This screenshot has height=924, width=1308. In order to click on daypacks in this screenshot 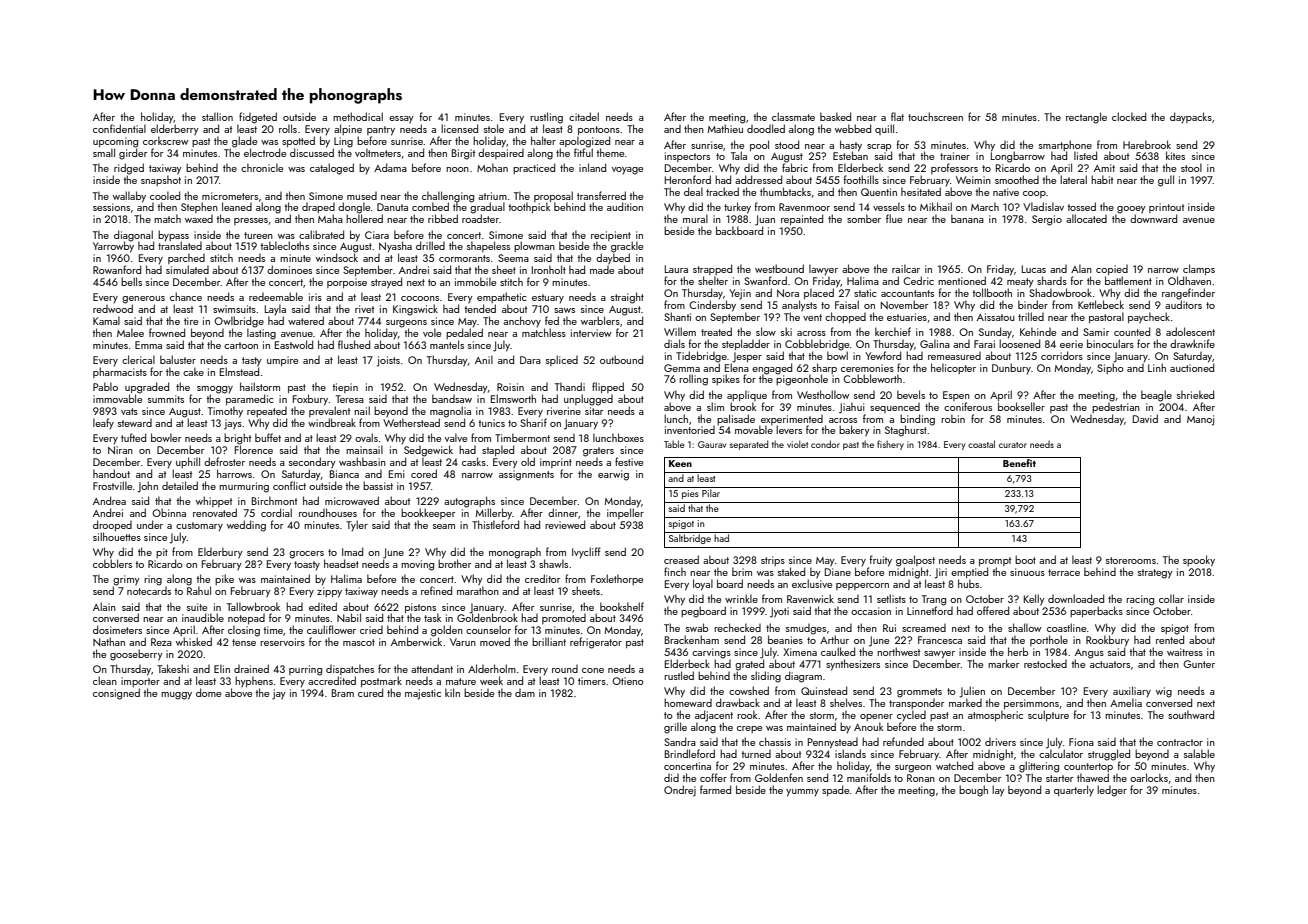, I will do `click(1191, 117)`.
